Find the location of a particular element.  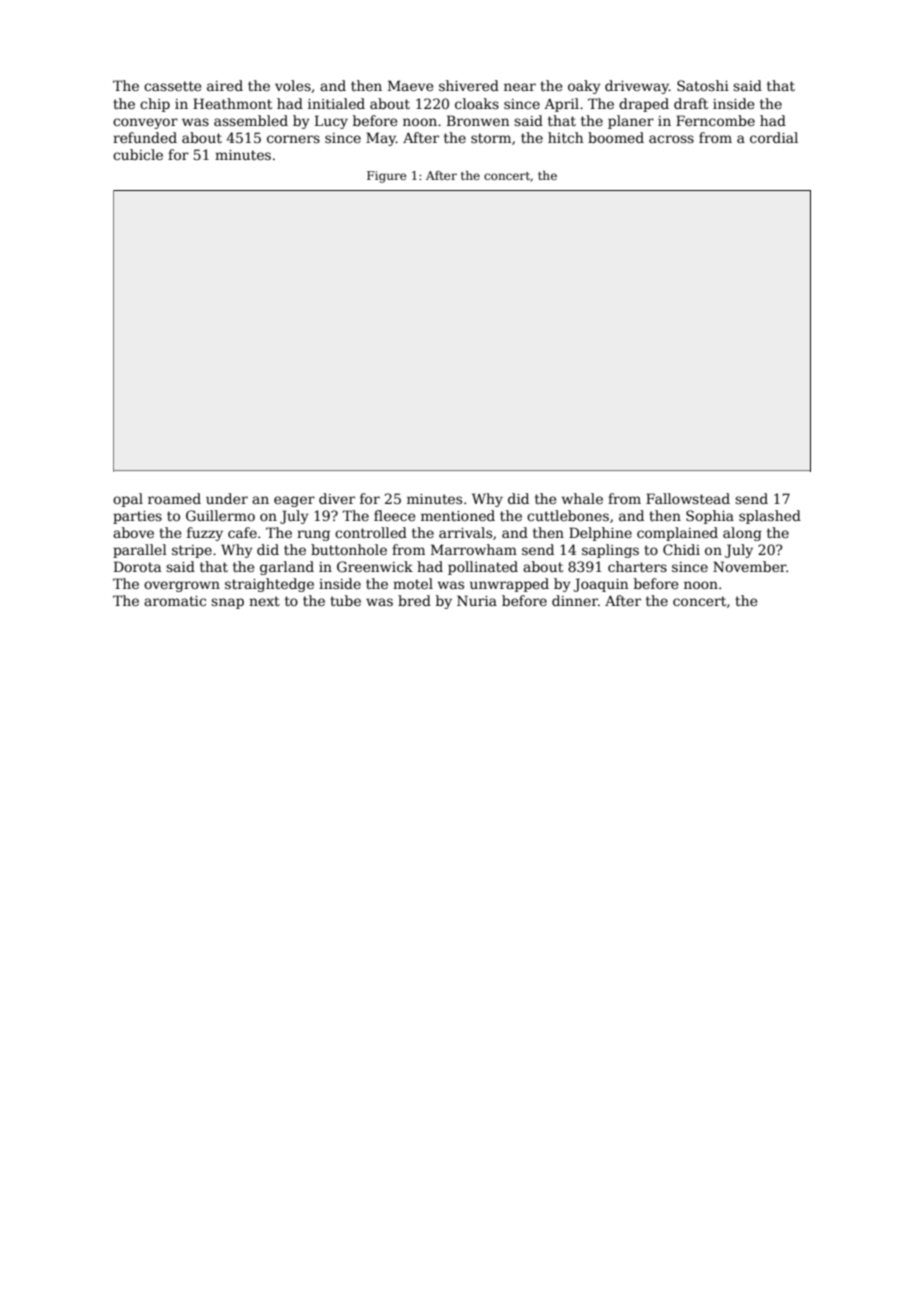

dinner is located at coordinates (575, 600).
